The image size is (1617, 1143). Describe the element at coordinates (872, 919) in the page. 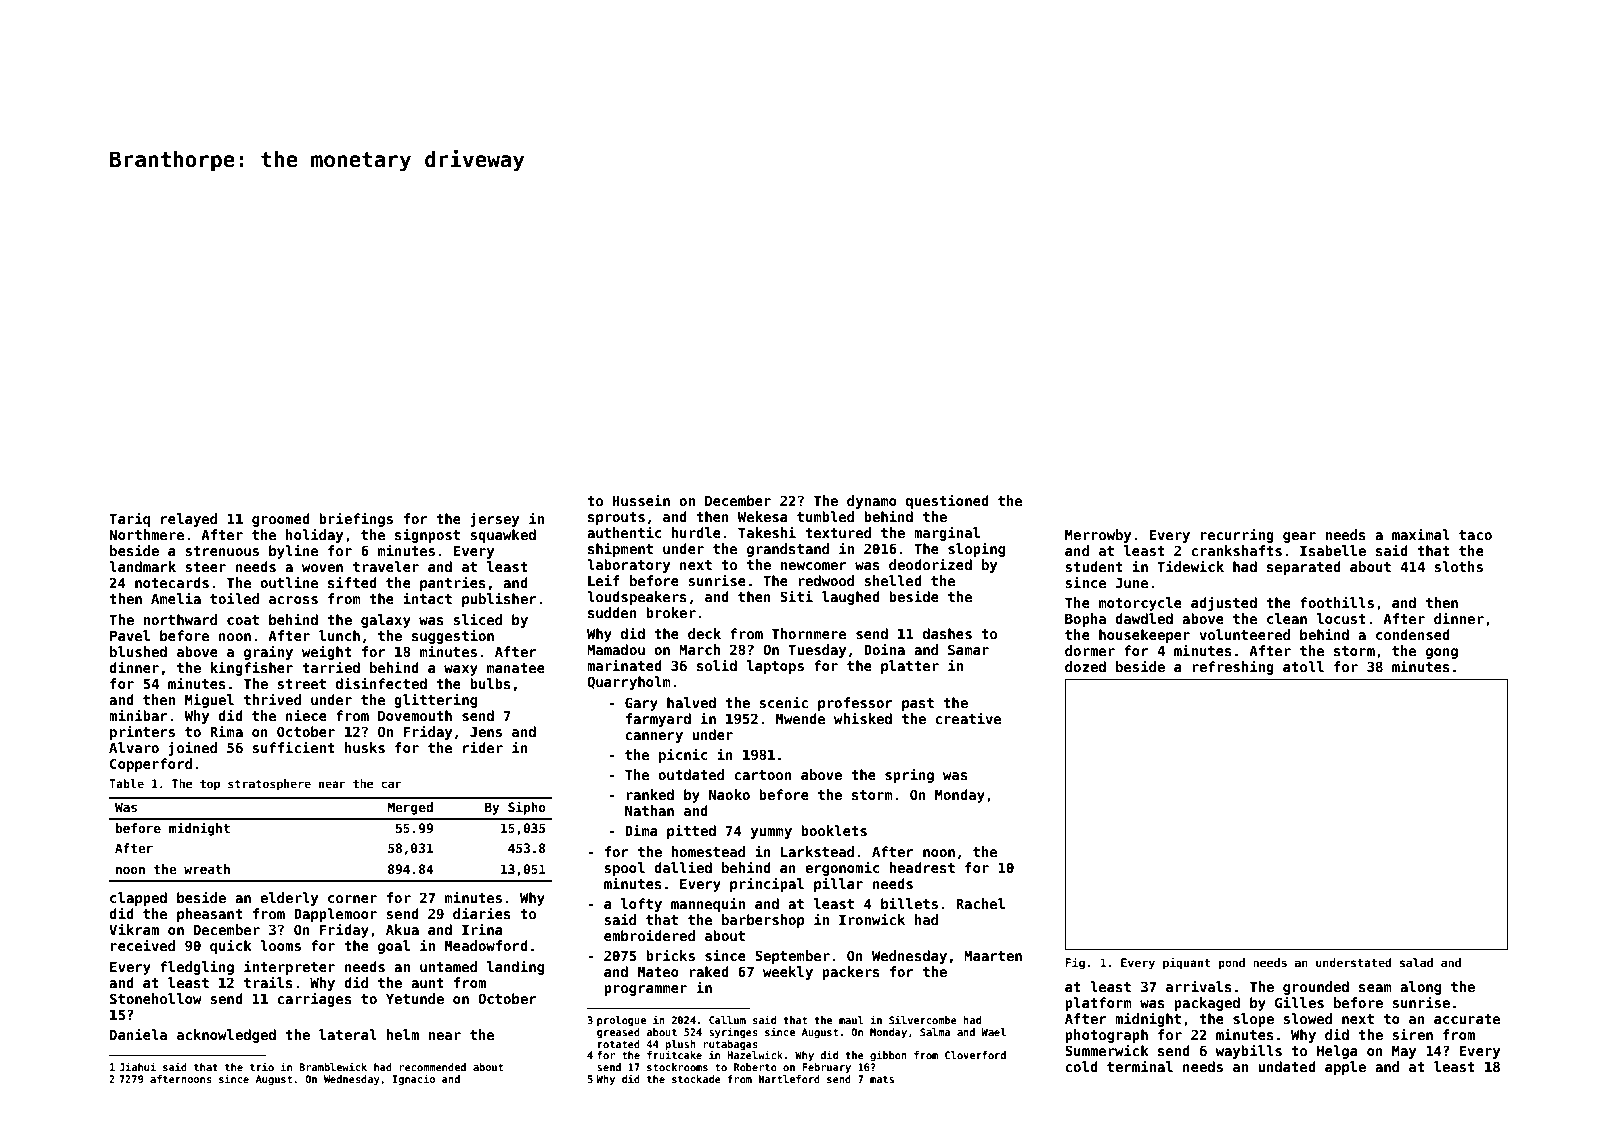

I see `Ironwick` at that location.
